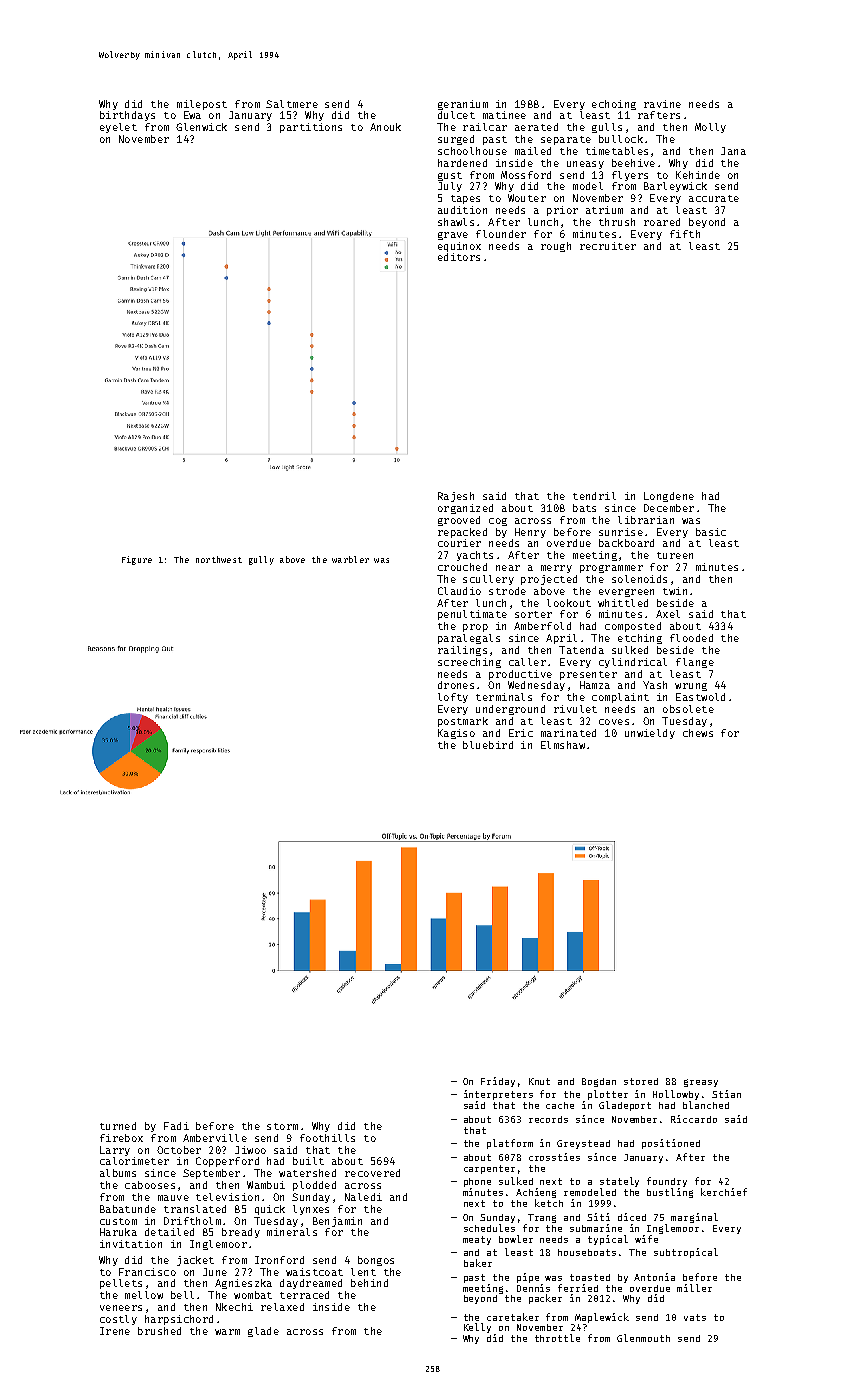 The height and width of the screenshot is (1400, 849). I want to click on ravine, so click(662, 104).
